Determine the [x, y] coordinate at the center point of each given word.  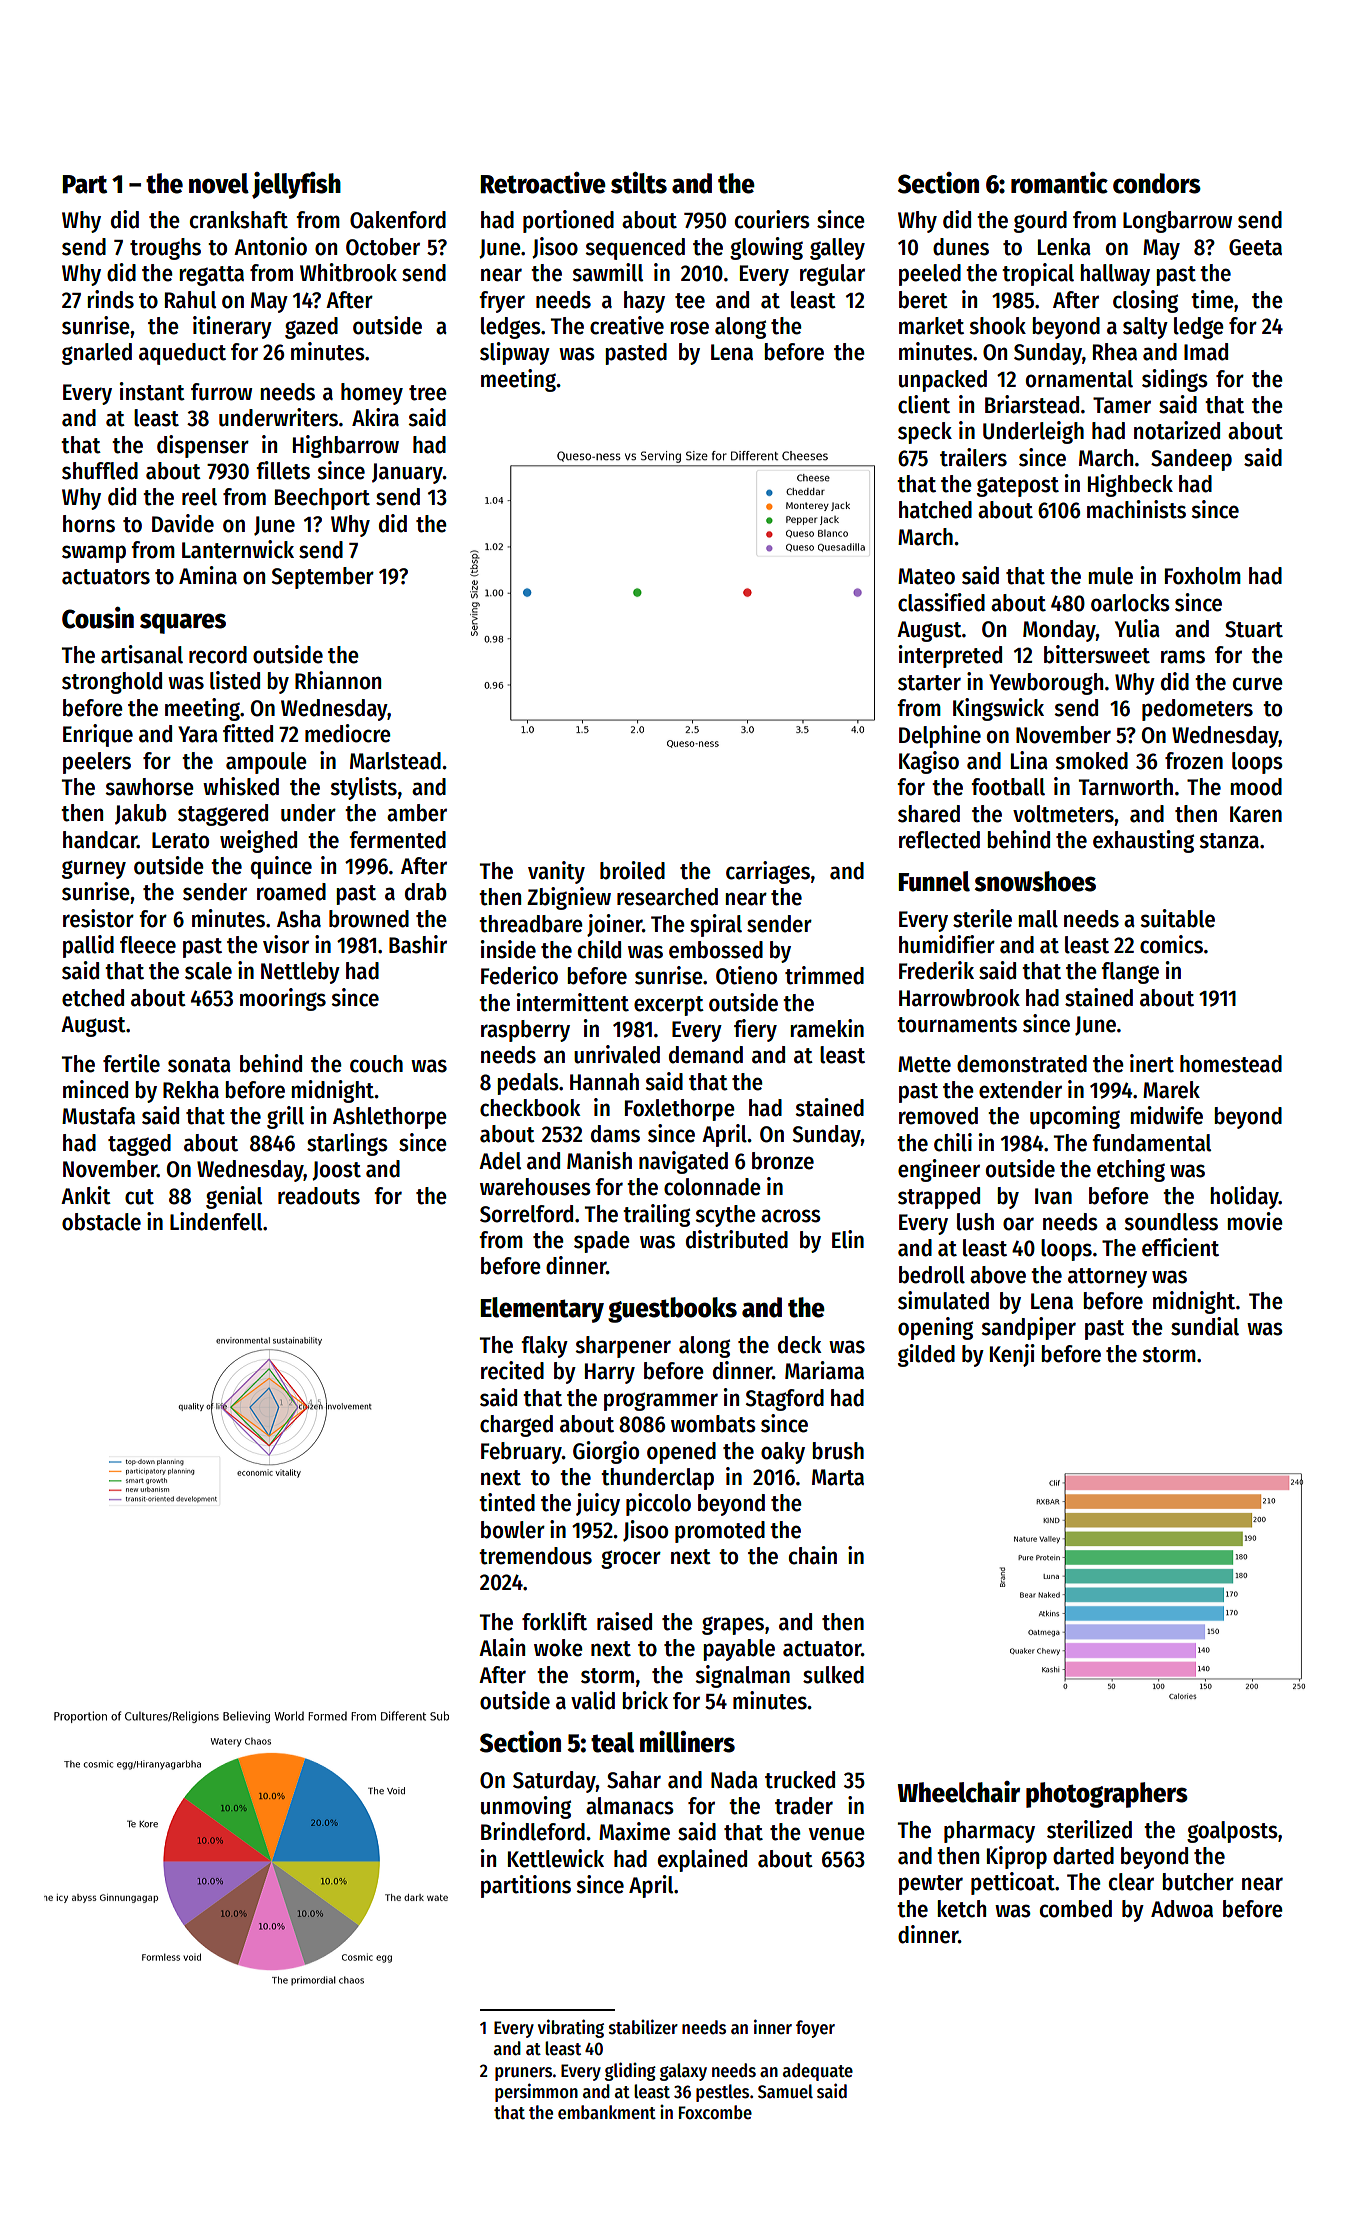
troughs [165, 249]
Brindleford [533, 1831]
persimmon [536, 2092]
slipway [515, 353]
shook [997, 326]
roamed [291, 892]
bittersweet [1097, 654]
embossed [716, 950]
